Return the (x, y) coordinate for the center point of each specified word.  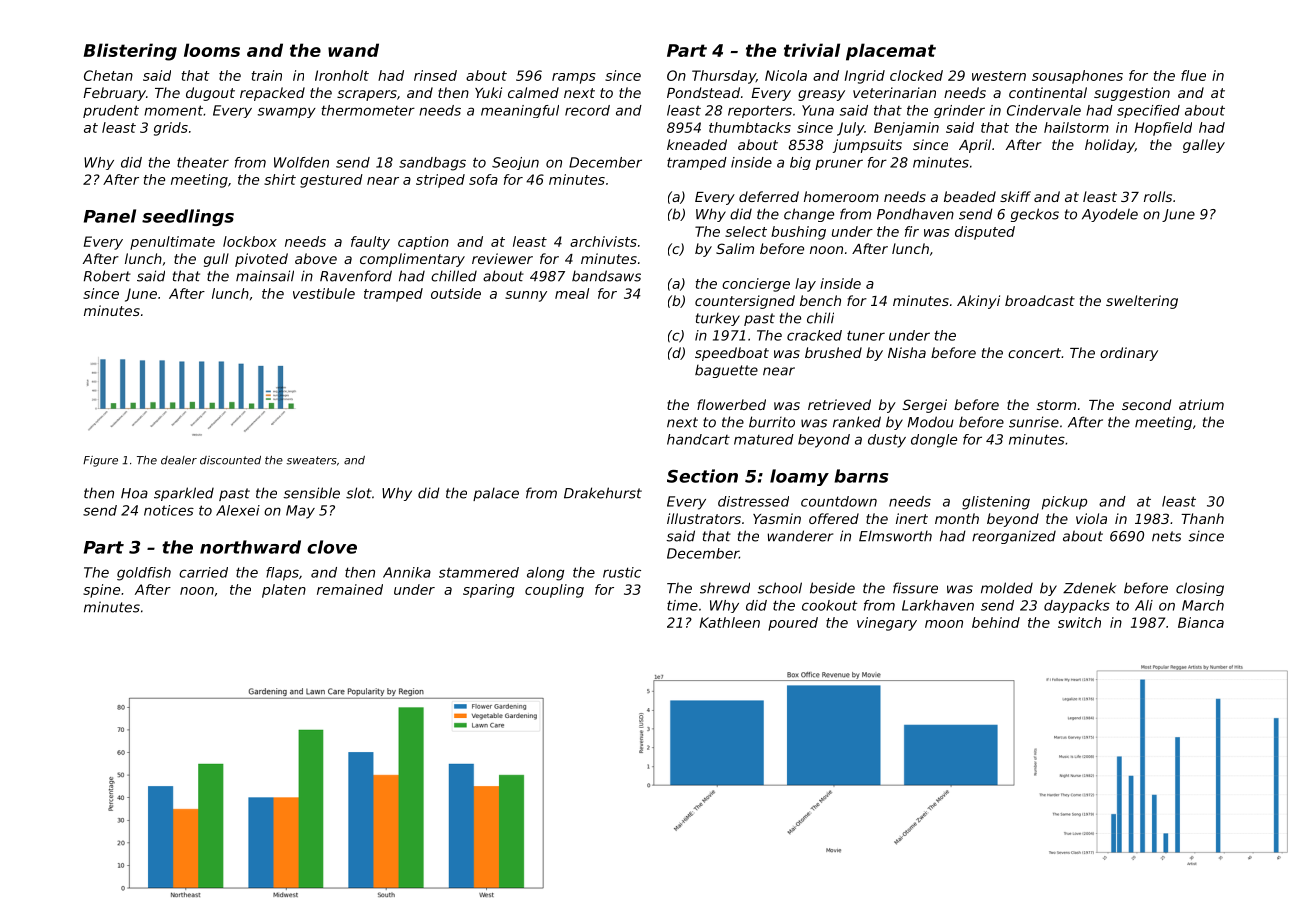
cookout (830, 605)
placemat (891, 52)
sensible (311, 493)
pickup (1064, 503)
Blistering (130, 52)
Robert (107, 276)
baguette (726, 371)
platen (284, 591)
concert (1034, 353)
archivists (603, 241)
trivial (812, 50)
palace (496, 494)
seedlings (188, 217)
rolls (1158, 196)
